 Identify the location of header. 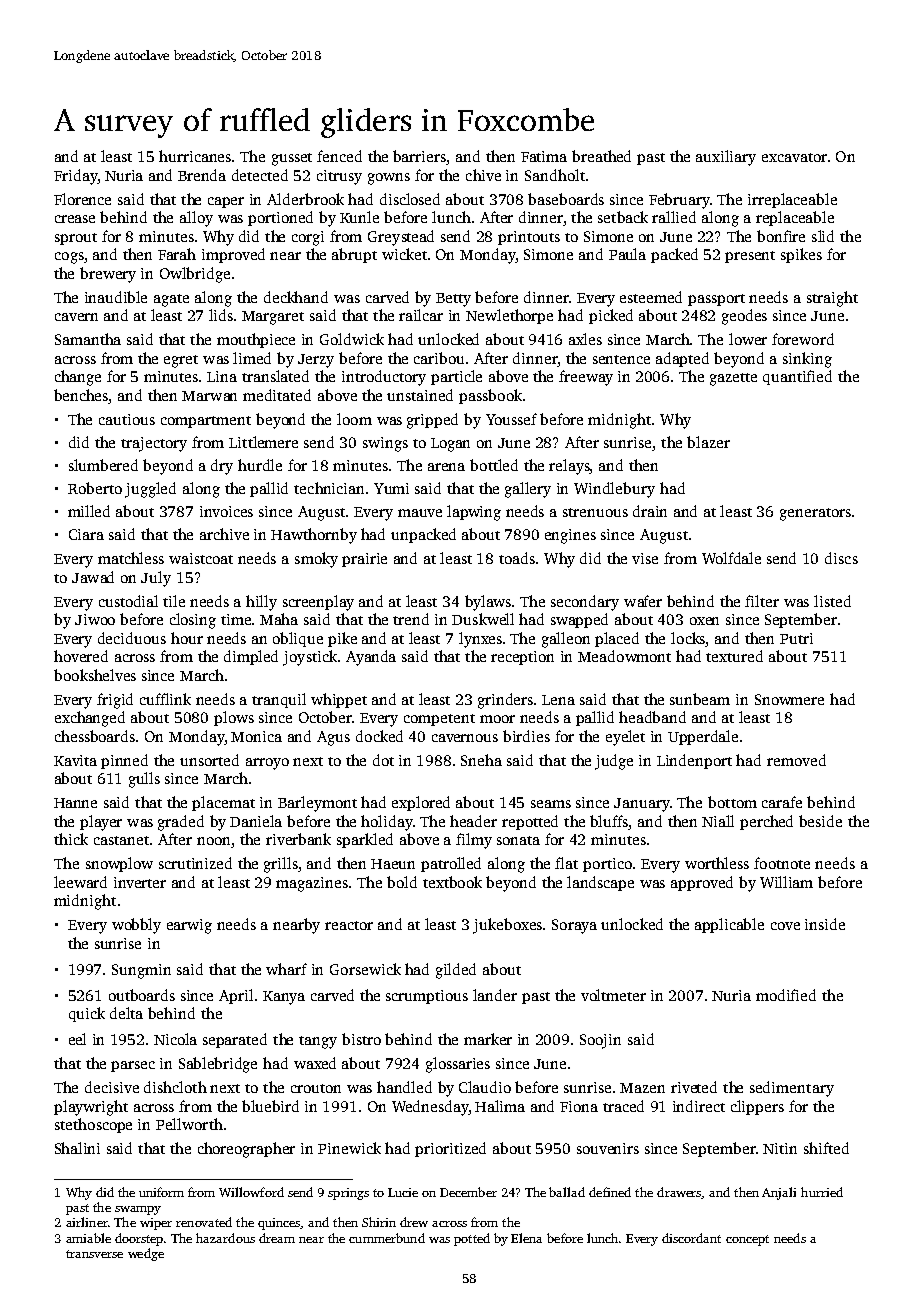
(473, 821).
